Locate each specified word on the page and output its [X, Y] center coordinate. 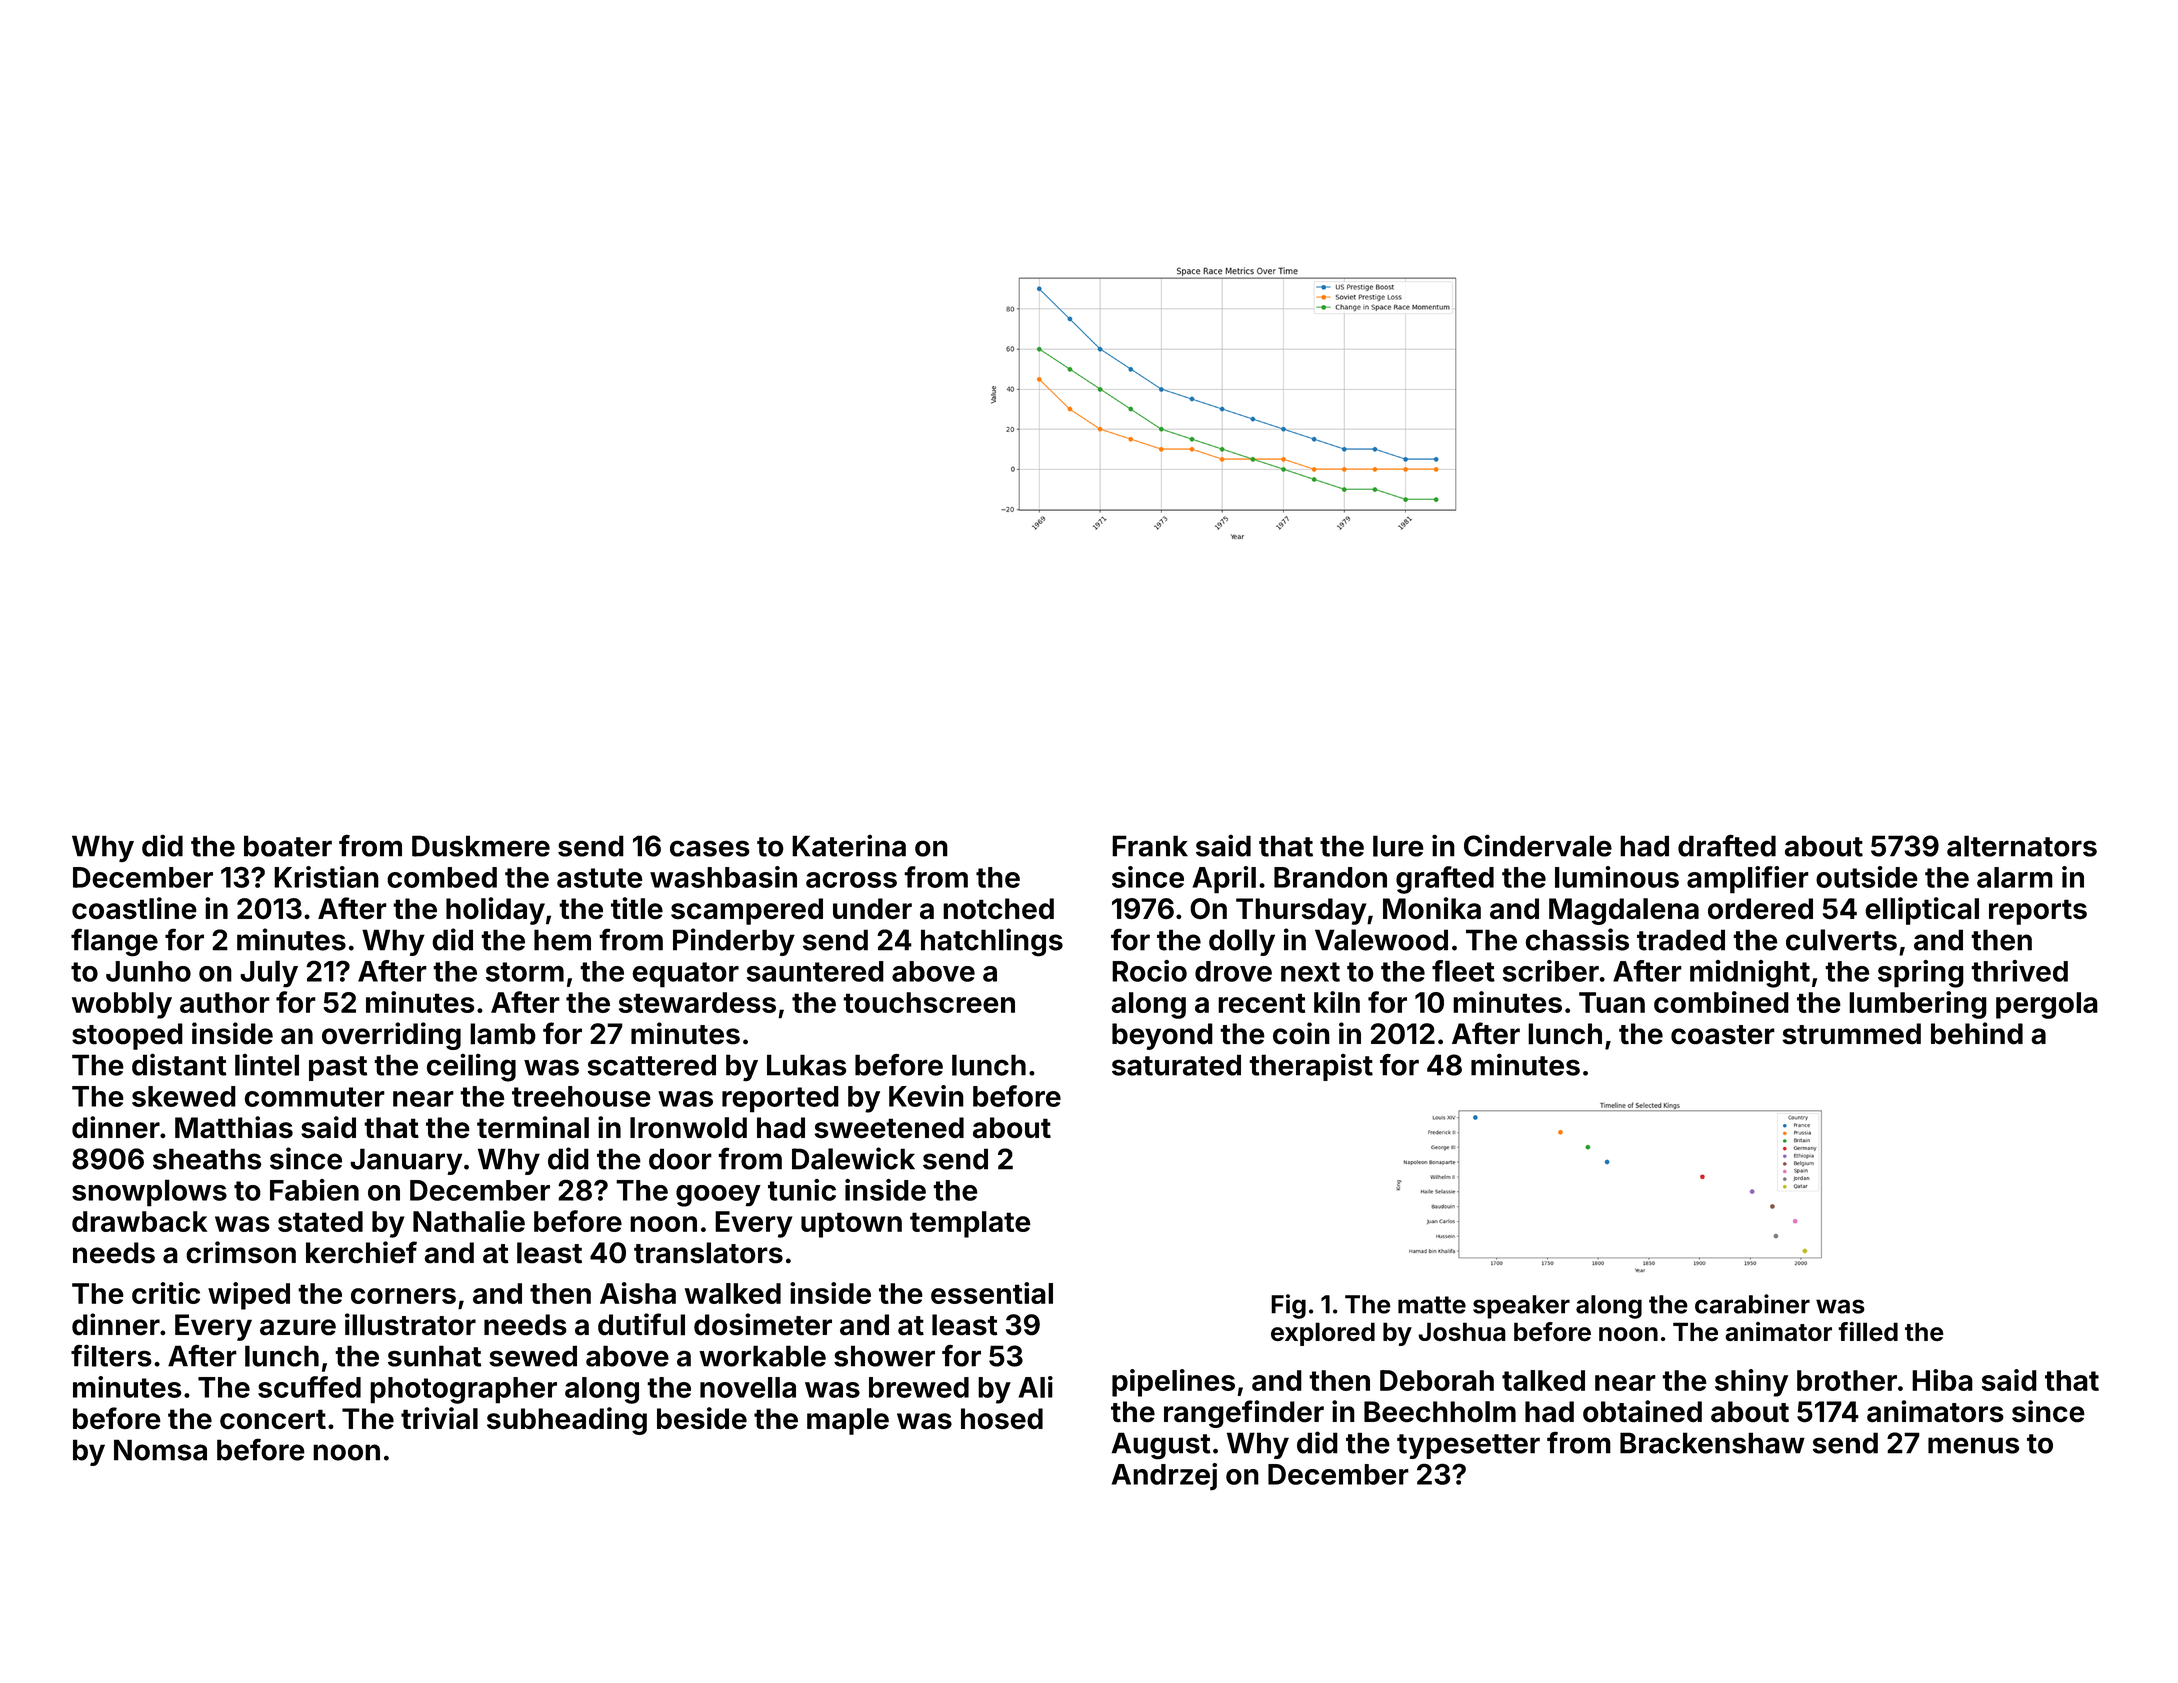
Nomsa [160, 1450]
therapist [1311, 1067]
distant [179, 1064]
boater [288, 846]
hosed [1002, 1419]
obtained [1642, 1411]
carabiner [1752, 1304]
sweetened [889, 1128]
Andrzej [1164, 1477]
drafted [1727, 845]
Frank [1150, 846]
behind [1977, 1033]
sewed [533, 1356]
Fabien [314, 1190]
